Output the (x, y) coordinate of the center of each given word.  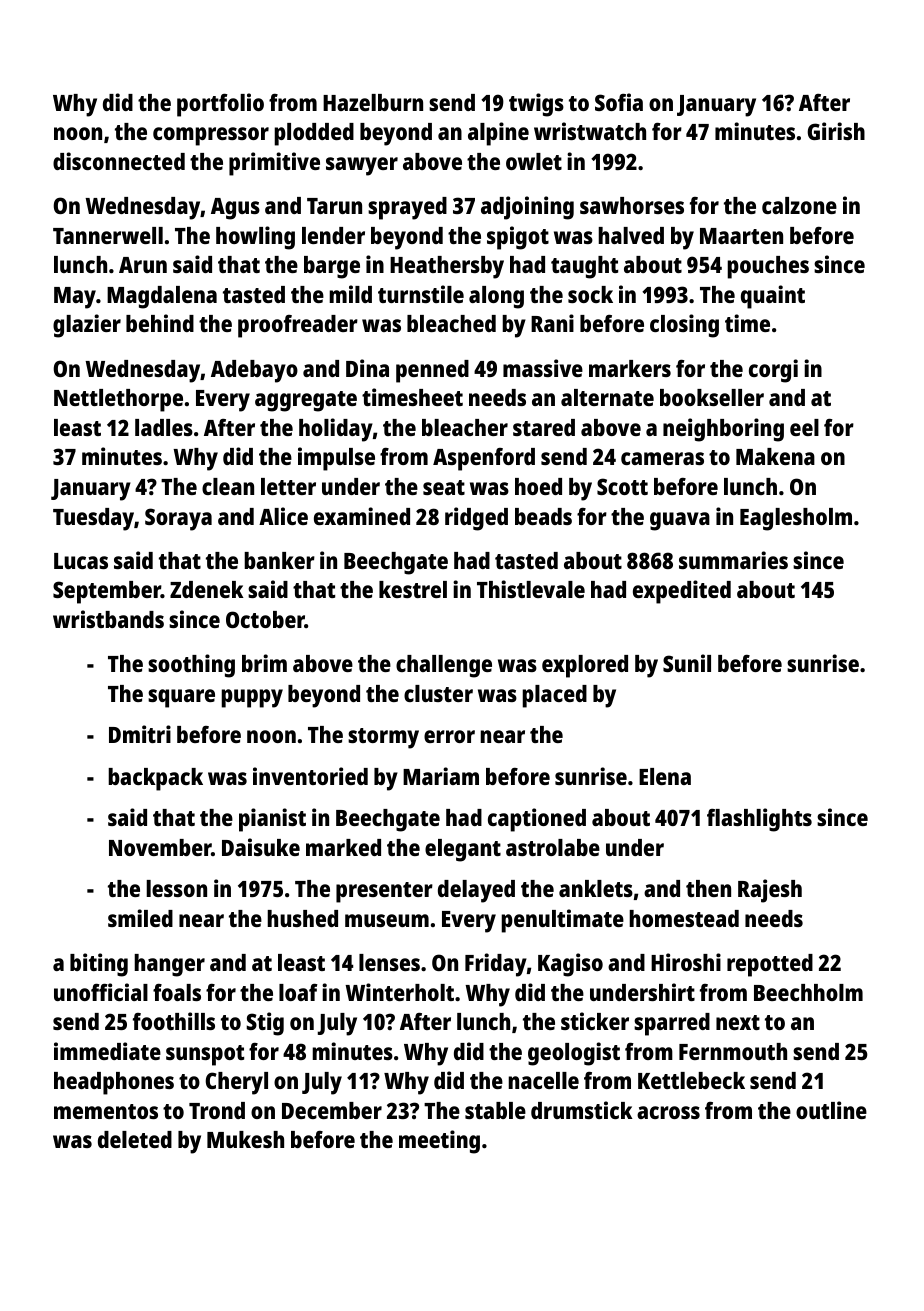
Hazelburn (373, 102)
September (107, 592)
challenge (444, 666)
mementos (106, 1111)
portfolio (220, 105)
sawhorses (632, 205)
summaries (733, 560)
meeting (439, 1142)
